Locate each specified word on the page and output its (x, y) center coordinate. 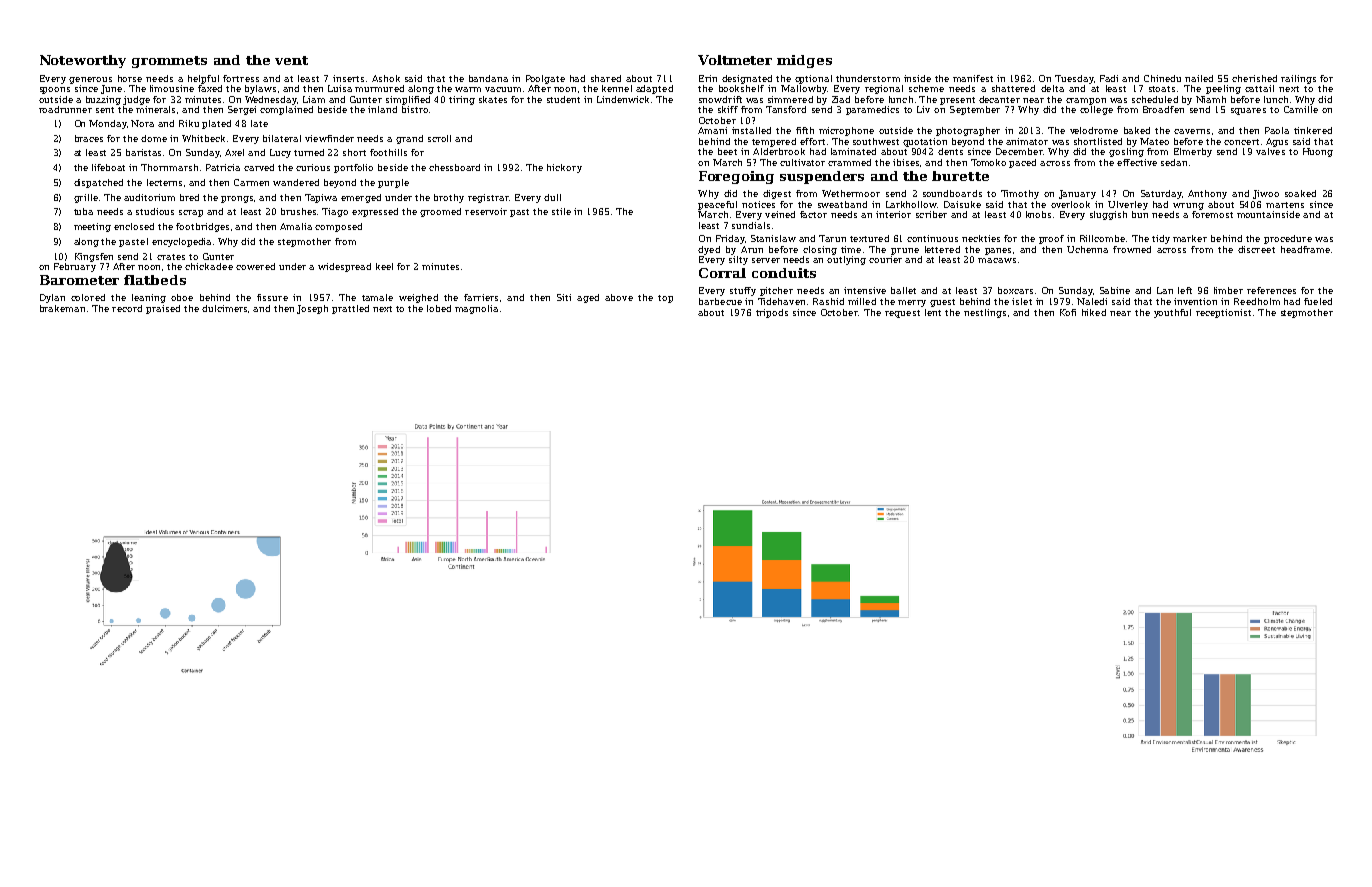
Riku (189, 123)
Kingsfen (94, 257)
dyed (709, 250)
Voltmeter (735, 60)
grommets (169, 62)
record (127, 308)
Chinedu (1162, 78)
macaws (997, 260)
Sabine (1115, 290)
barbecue (720, 301)
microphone (846, 131)
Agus (1277, 142)
